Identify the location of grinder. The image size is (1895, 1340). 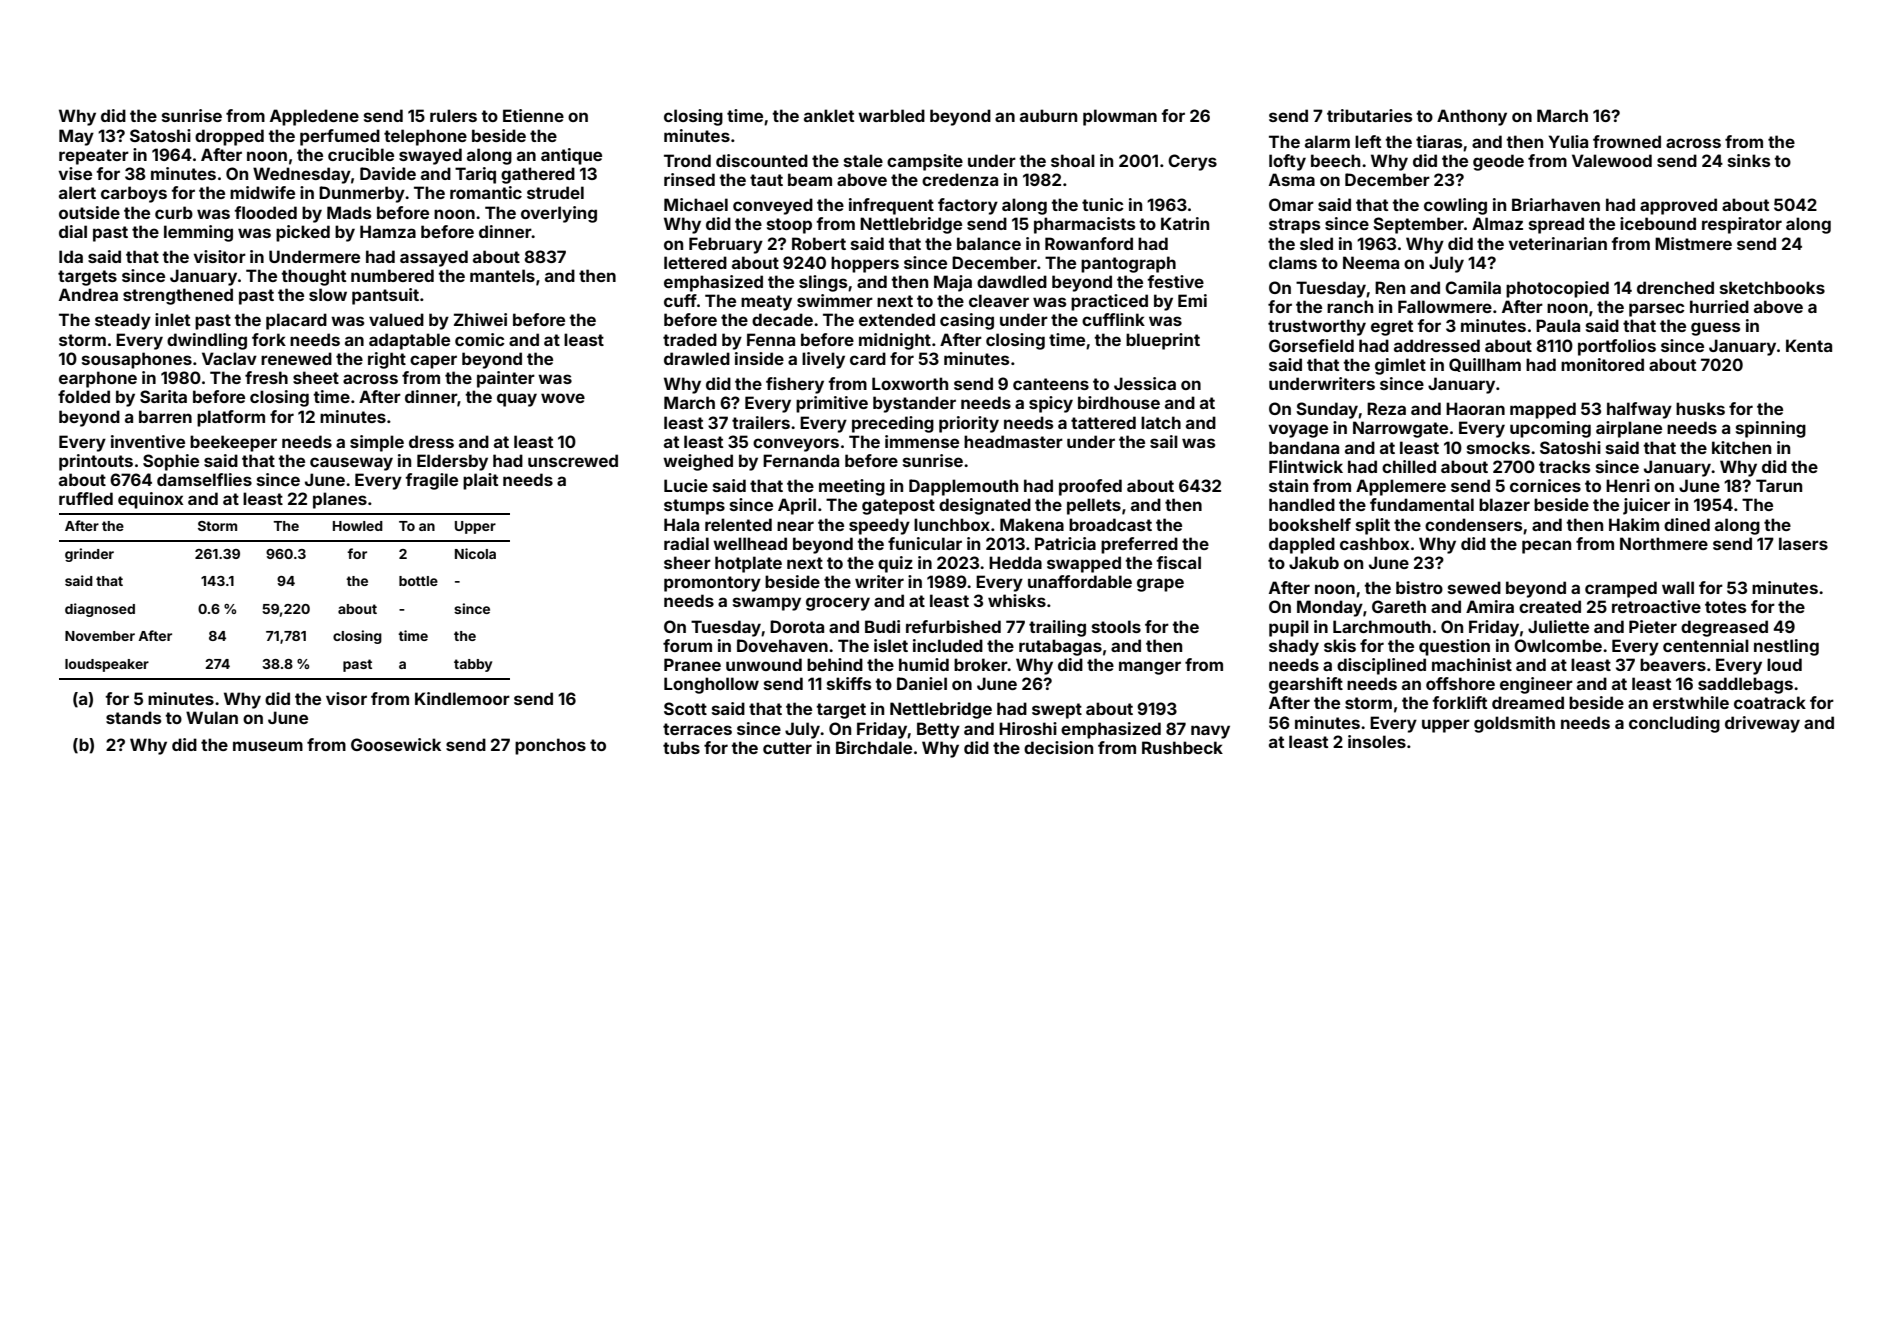
(89, 555).
